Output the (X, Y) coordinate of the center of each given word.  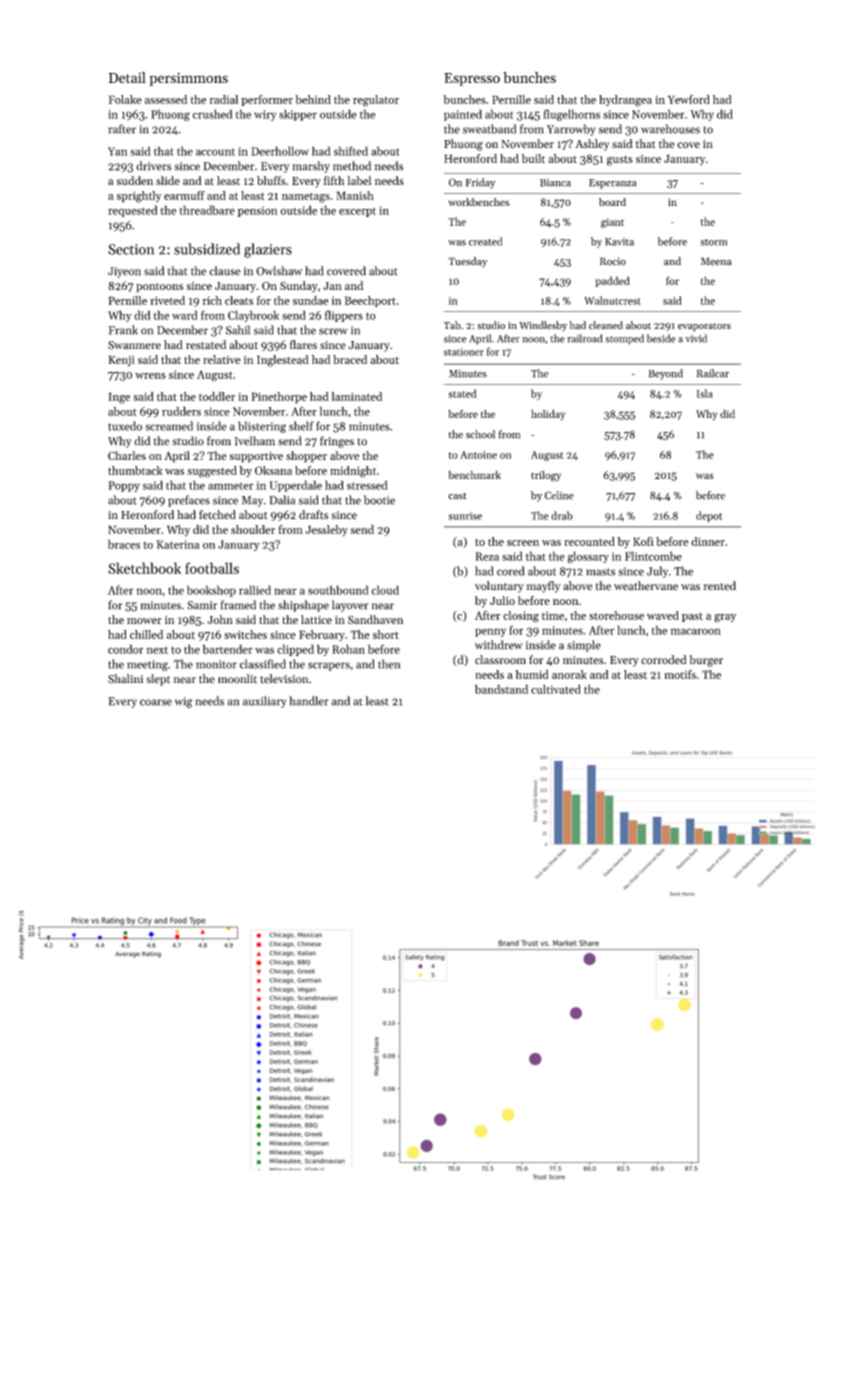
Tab (452, 325)
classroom (500, 660)
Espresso (472, 79)
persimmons (188, 79)
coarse (156, 702)
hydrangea (625, 101)
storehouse (616, 615)
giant (612, 223)
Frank (123, 330)
